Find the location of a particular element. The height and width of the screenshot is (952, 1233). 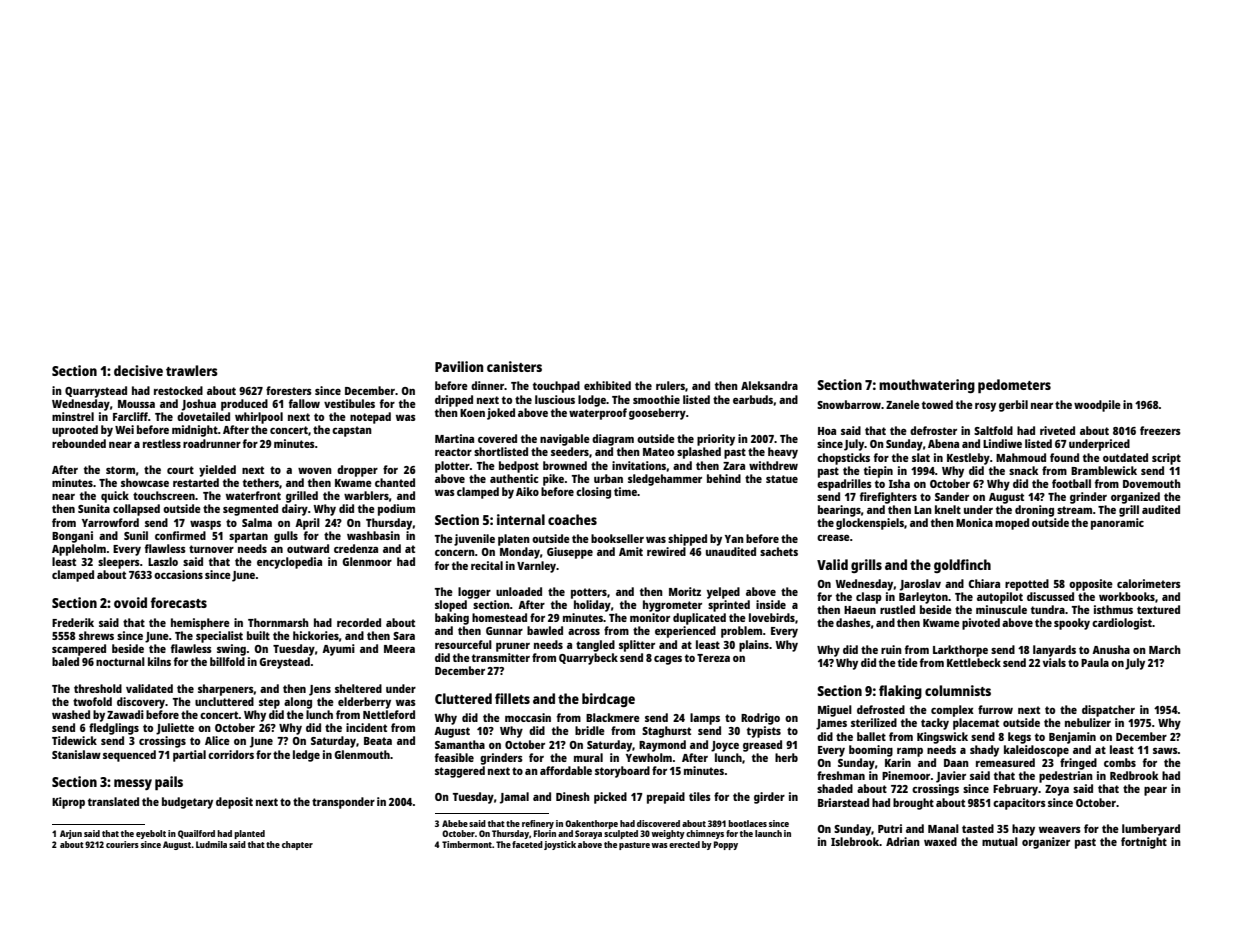

problem is located at coordinates (741, 632).
